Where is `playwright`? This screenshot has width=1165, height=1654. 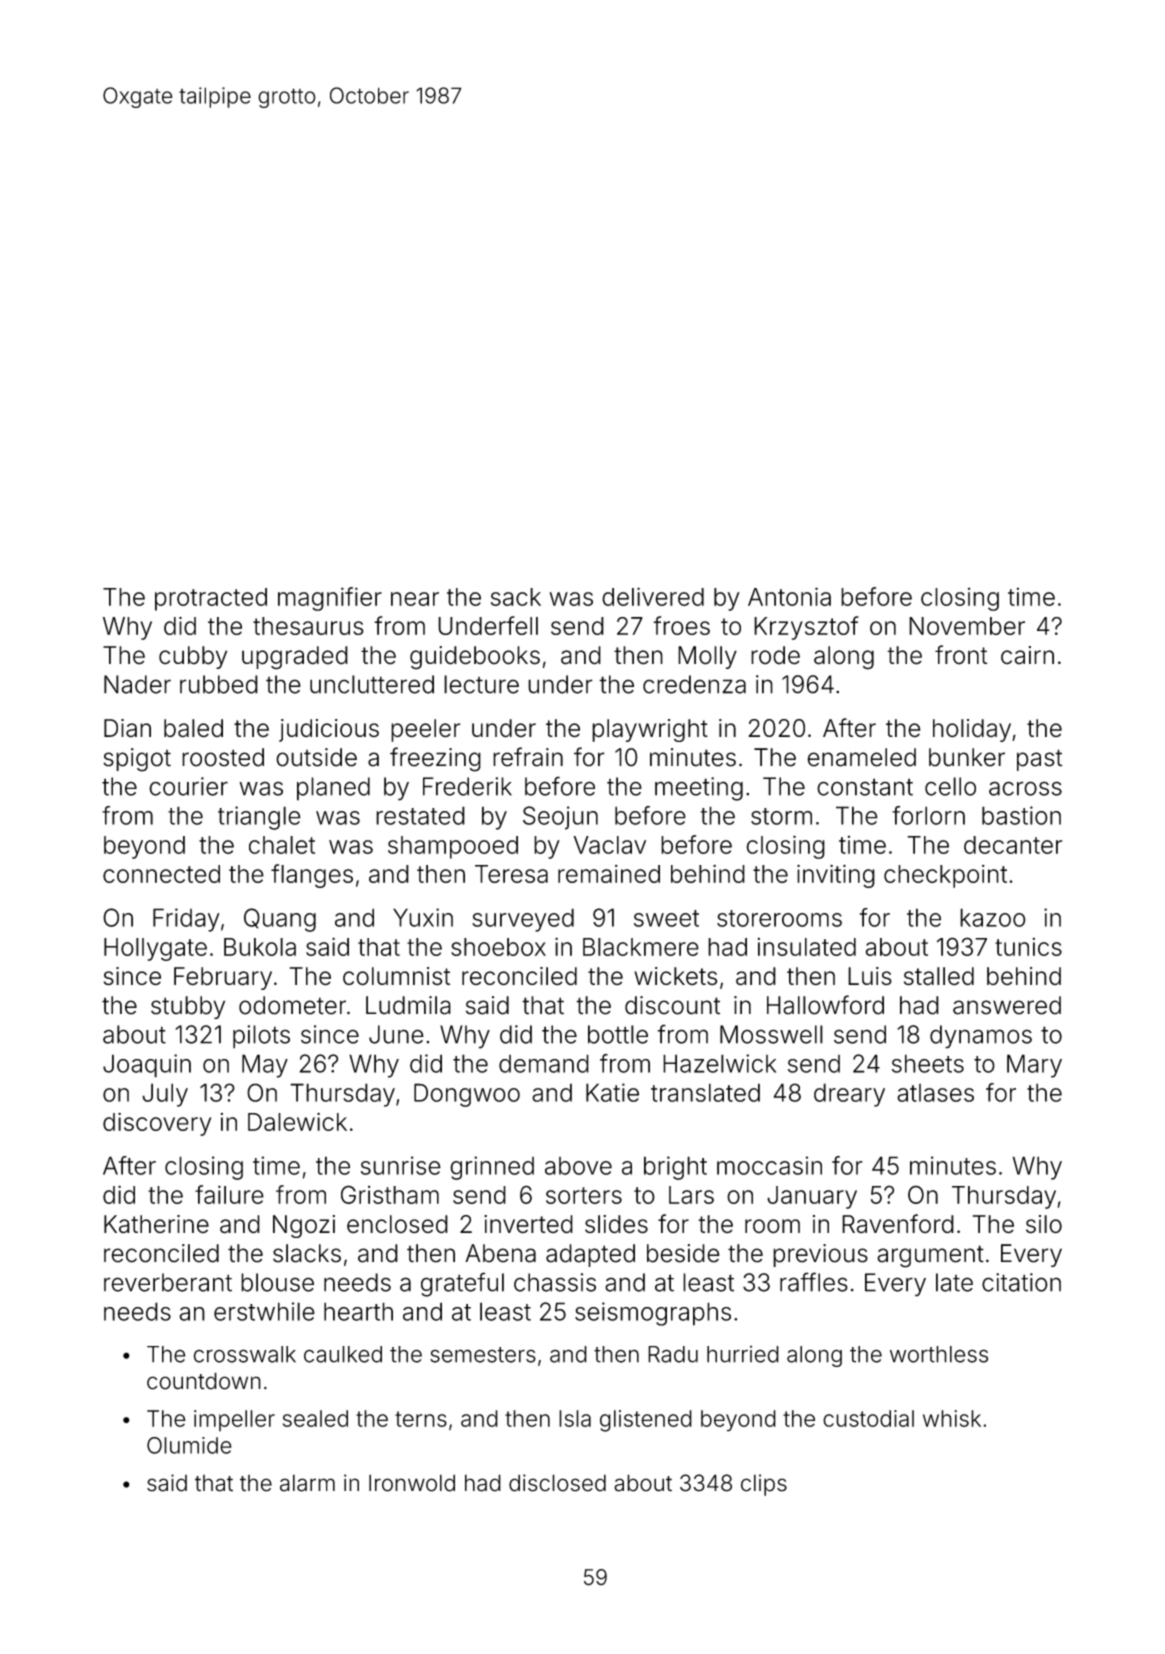 playwright is located at coordinates (650, 730).
